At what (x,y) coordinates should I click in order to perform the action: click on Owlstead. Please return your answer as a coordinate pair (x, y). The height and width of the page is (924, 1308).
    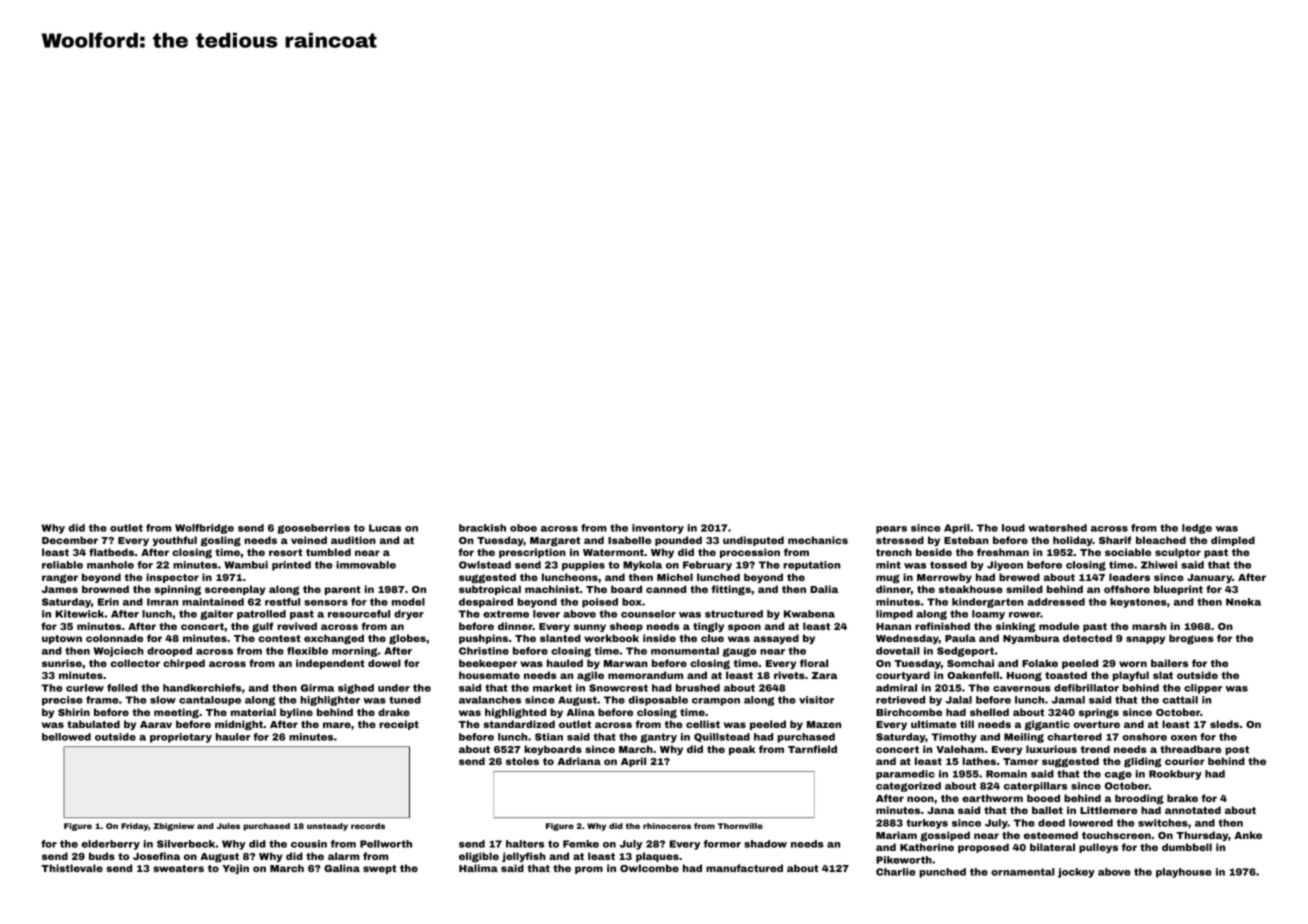
    Looking at the image, I should click on (485, 565).
